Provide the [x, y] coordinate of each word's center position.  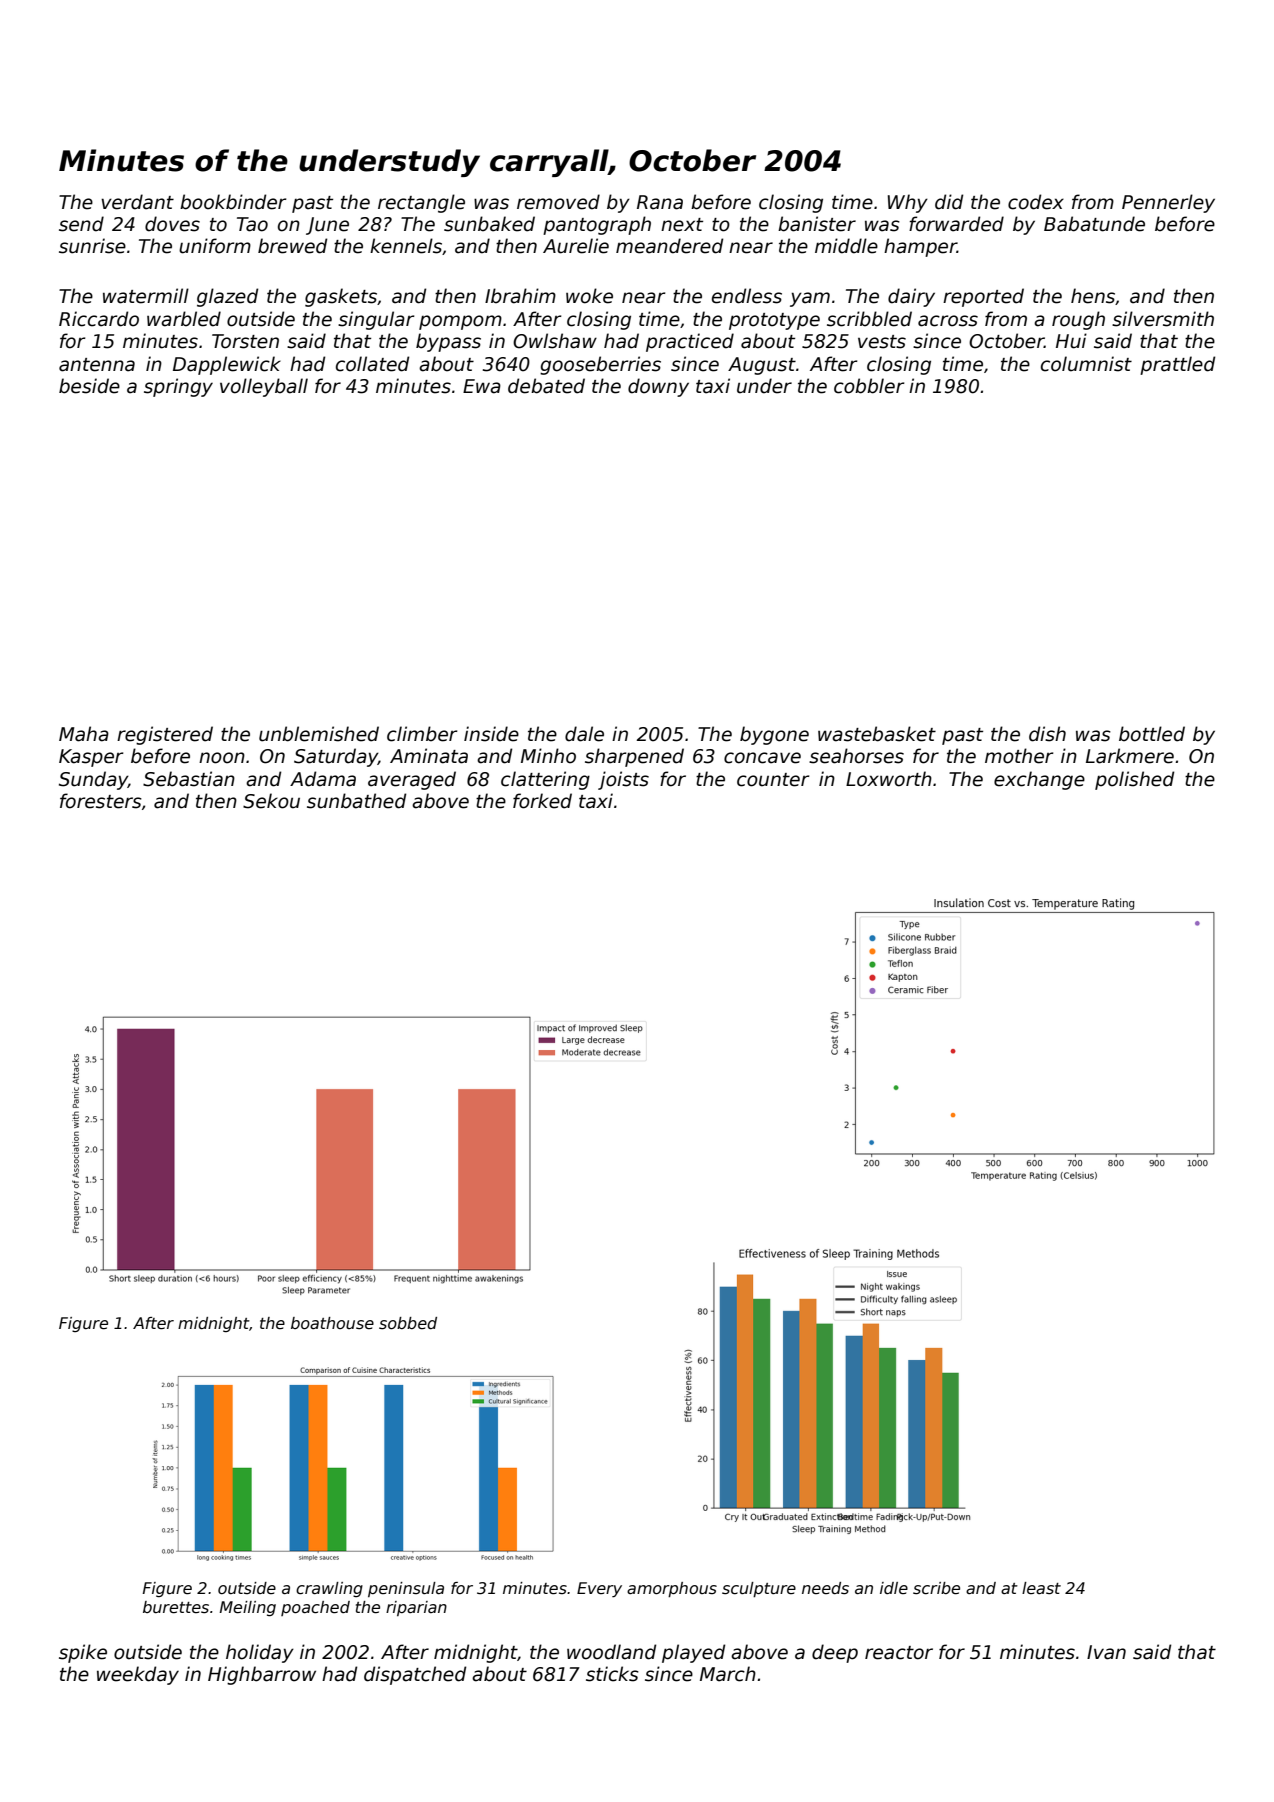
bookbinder [233, 202]
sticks [612, 1674]
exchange [1039, 780]
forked [542, 801]
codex [1036, 202]
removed [558, 202]
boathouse [332, 1323]
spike [83, 1653]
